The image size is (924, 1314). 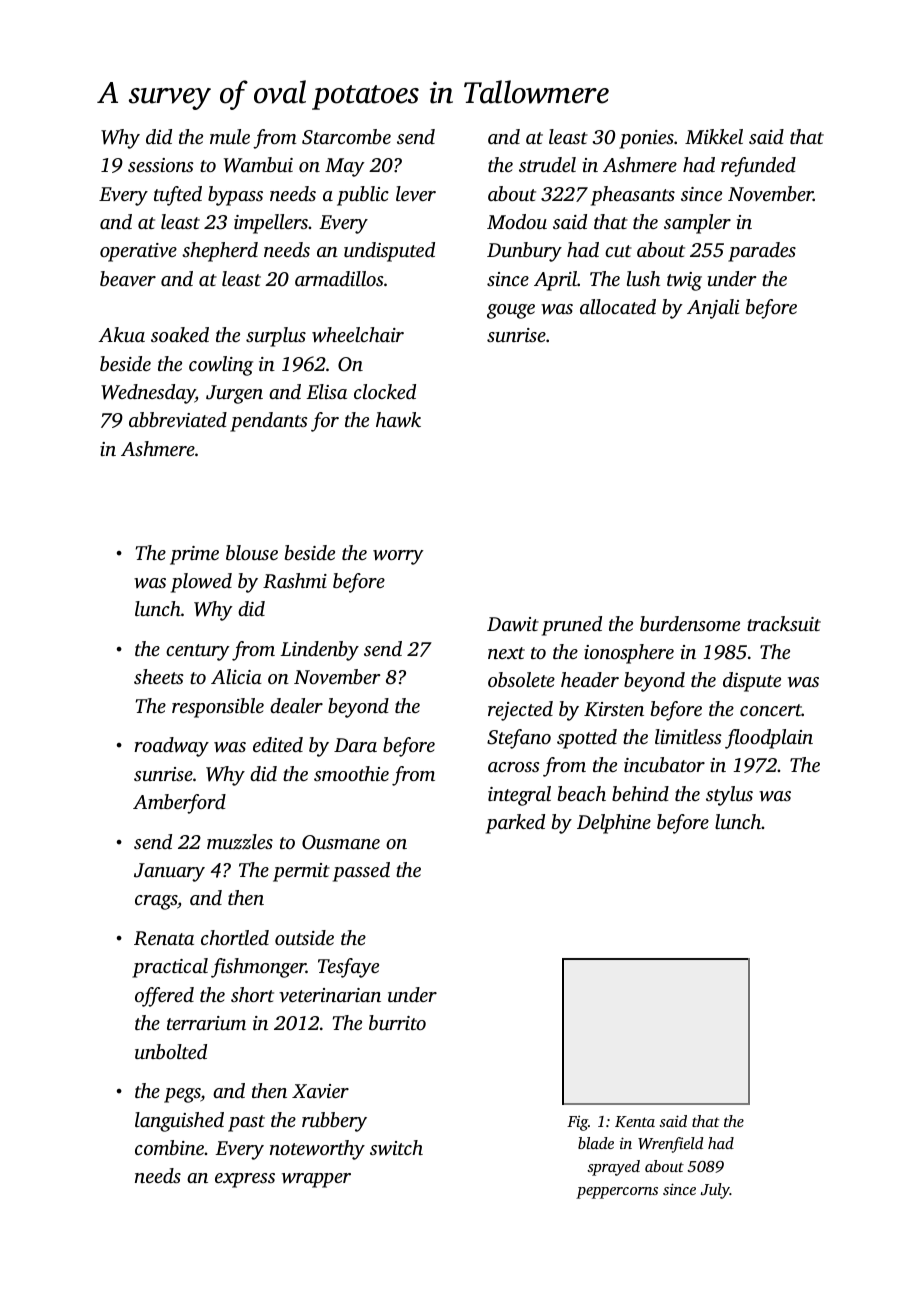 What do you see at coordinates (351, 773) in the document?
I see `smoothie` at bounding box center [351, 773].
